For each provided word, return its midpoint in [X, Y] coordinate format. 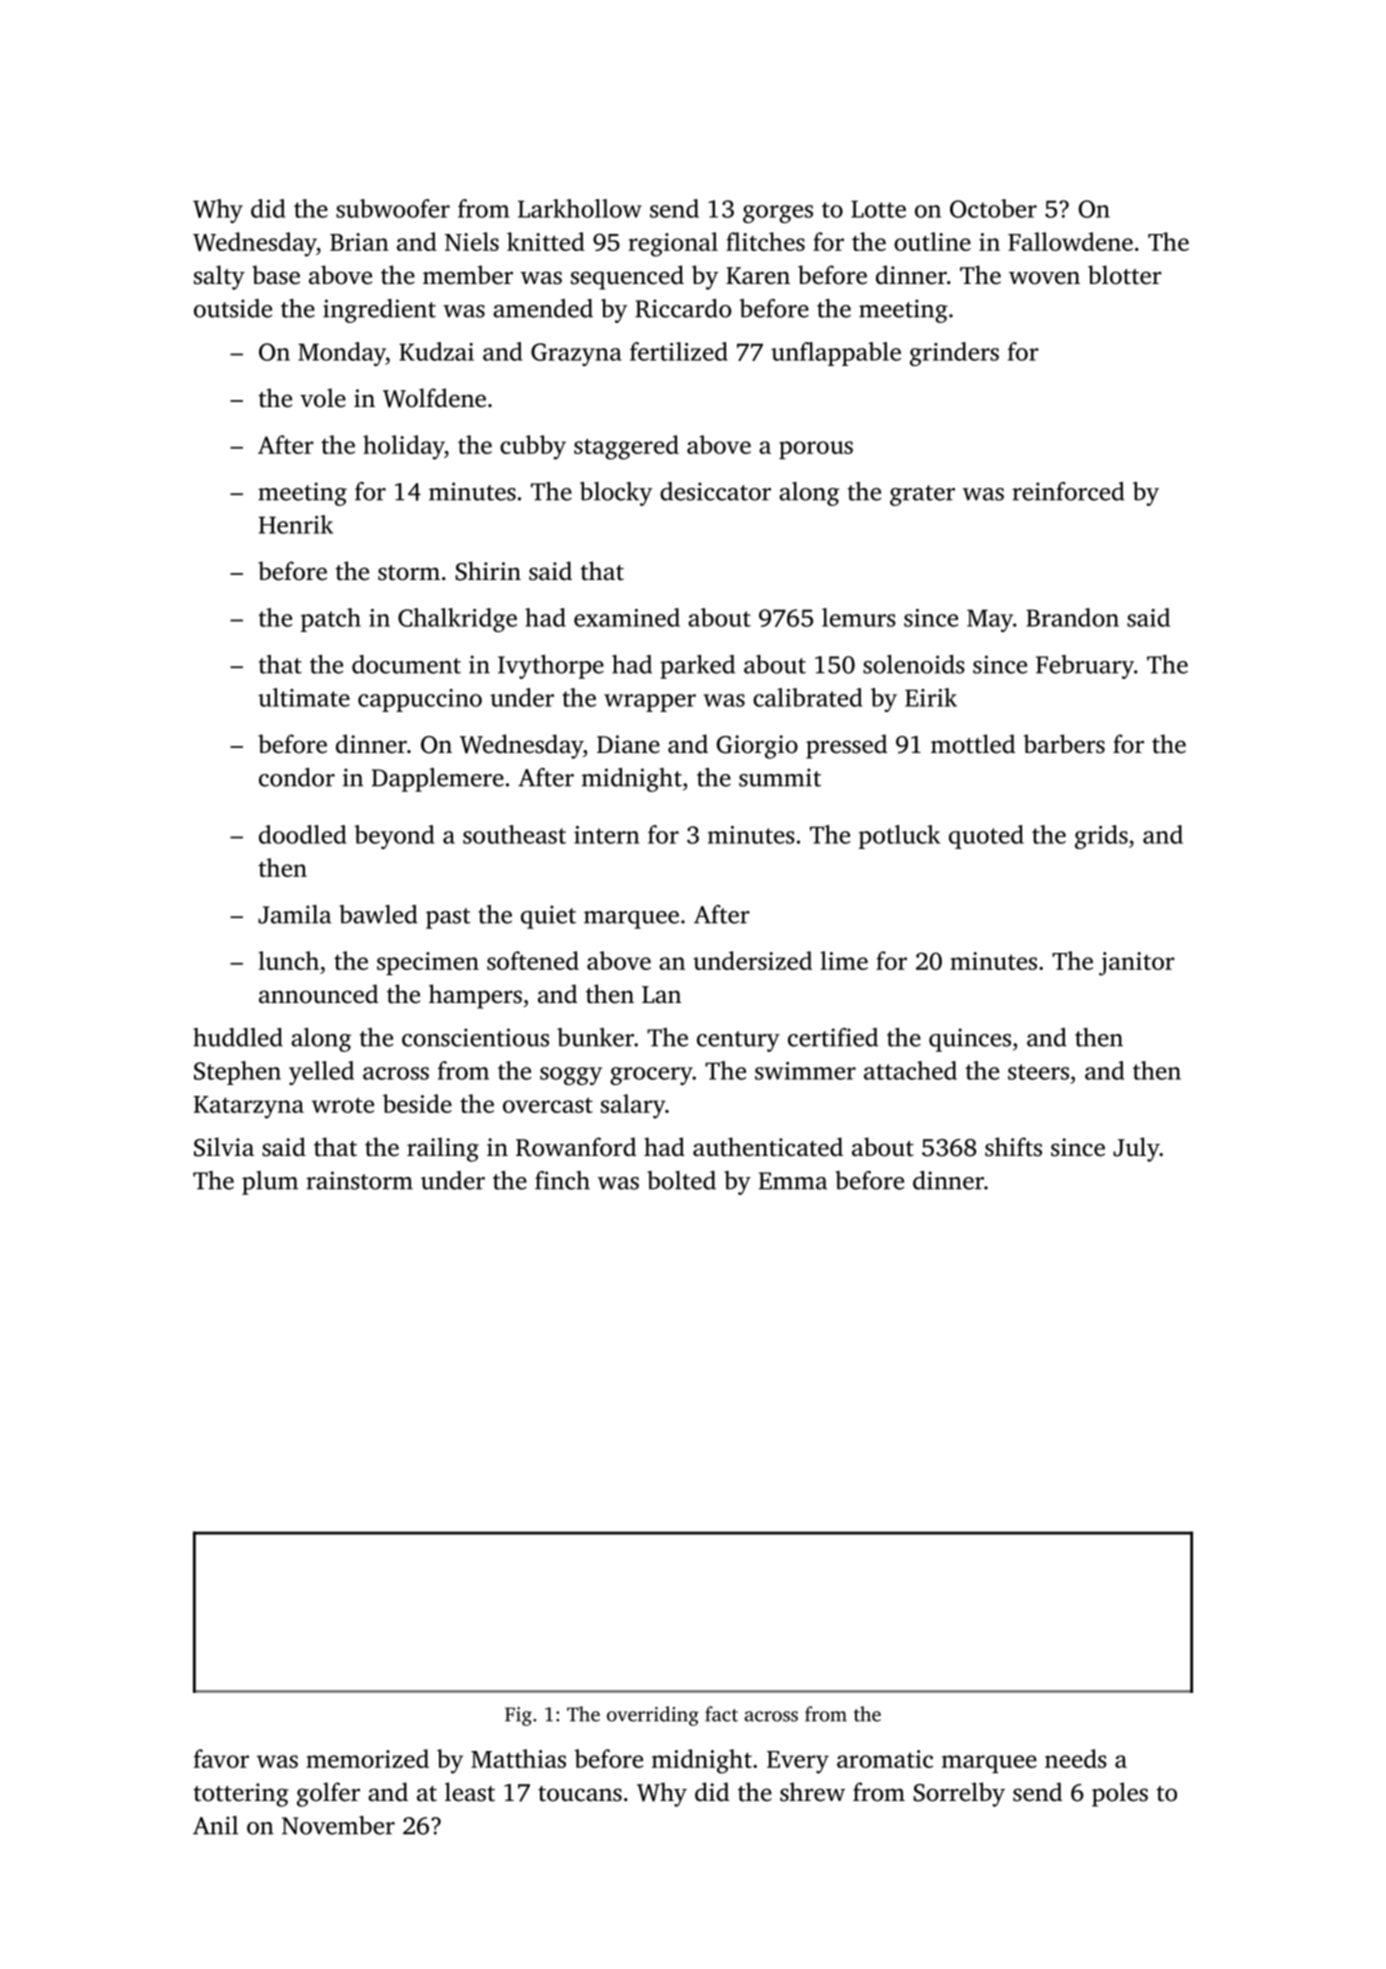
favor [221, 1758]
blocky [616, 494]
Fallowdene [1070, 241]
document [406, 664]
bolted [681, 1180]
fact [721, 1714]
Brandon [1072, 617]
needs [1076, 1758]
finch [562, 1180]
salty [219, 277]
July [1136, 1149]
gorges [778, 214]
